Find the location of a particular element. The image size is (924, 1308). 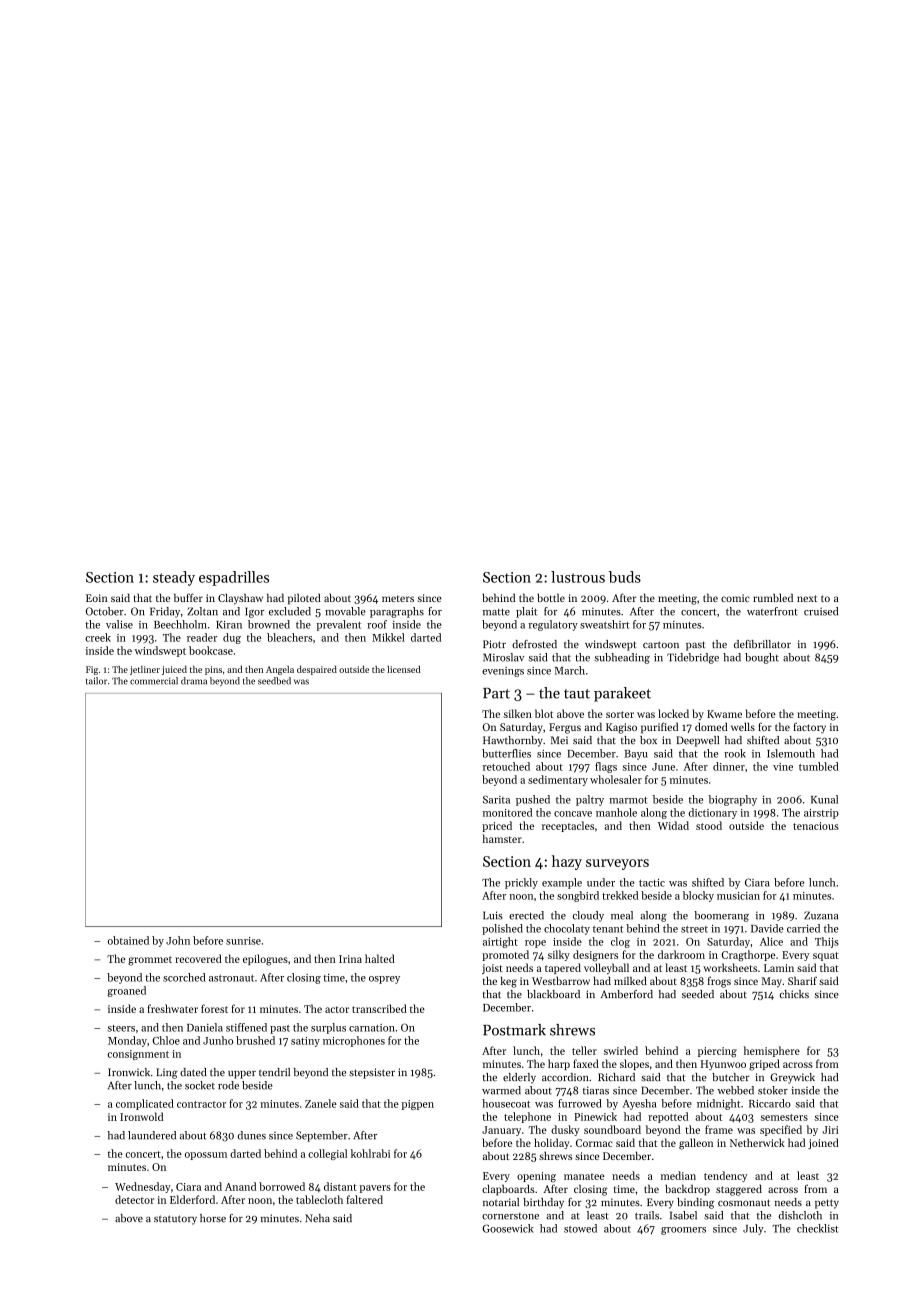

Miroslav is located at coordinates (503, 657).
